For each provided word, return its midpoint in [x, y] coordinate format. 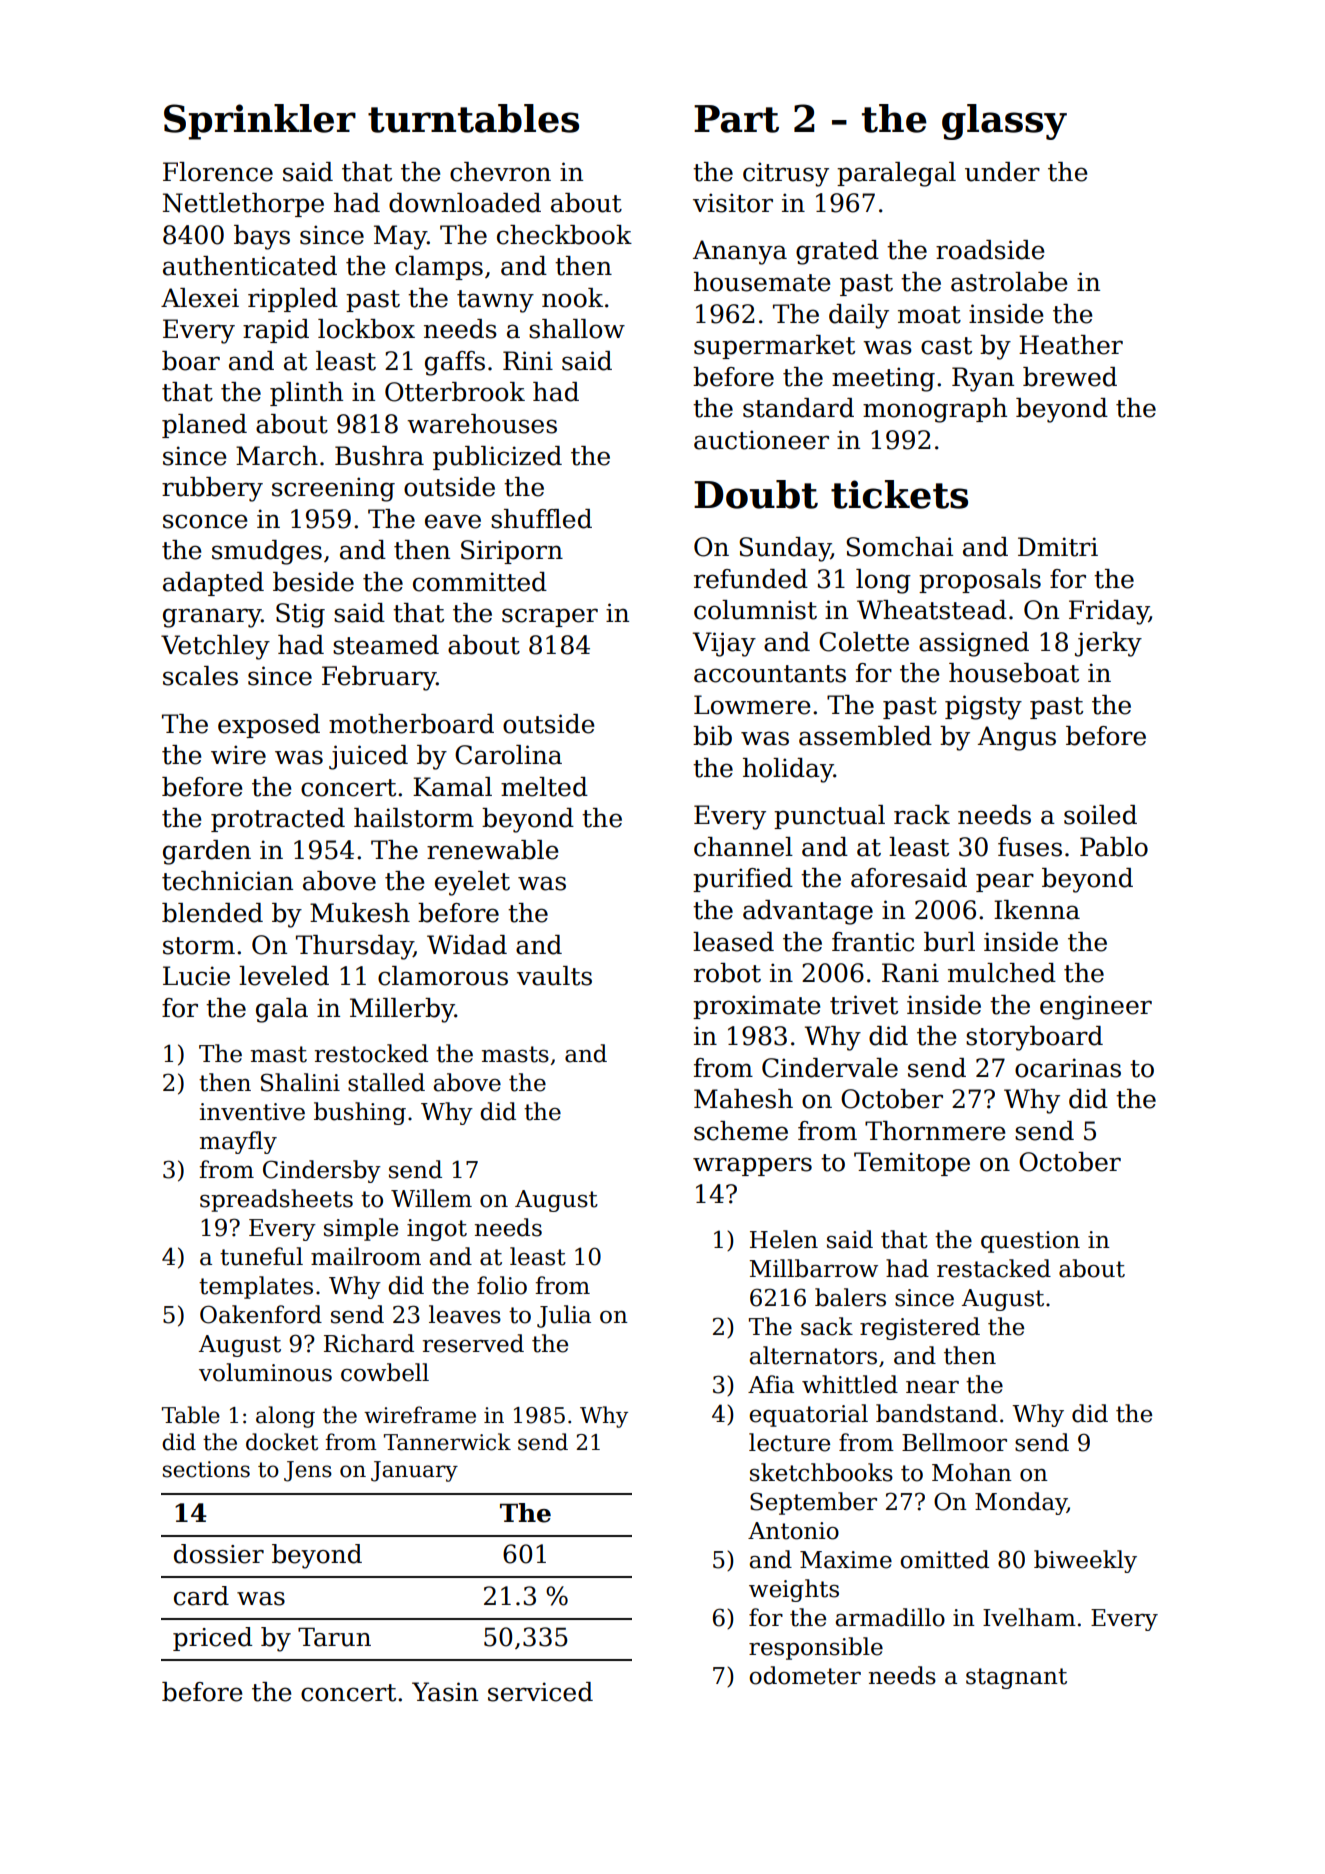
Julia [564, 1316]
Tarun [334, 1637]
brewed [1070, 377]
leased [733, 942]
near [932, 1387]
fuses [1030, 847]
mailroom [366, 1256]
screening [333, 489]
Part [736, 119]
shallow [577, 329]
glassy [1004, 122]
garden [207, 852]
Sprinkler [260, 122]
